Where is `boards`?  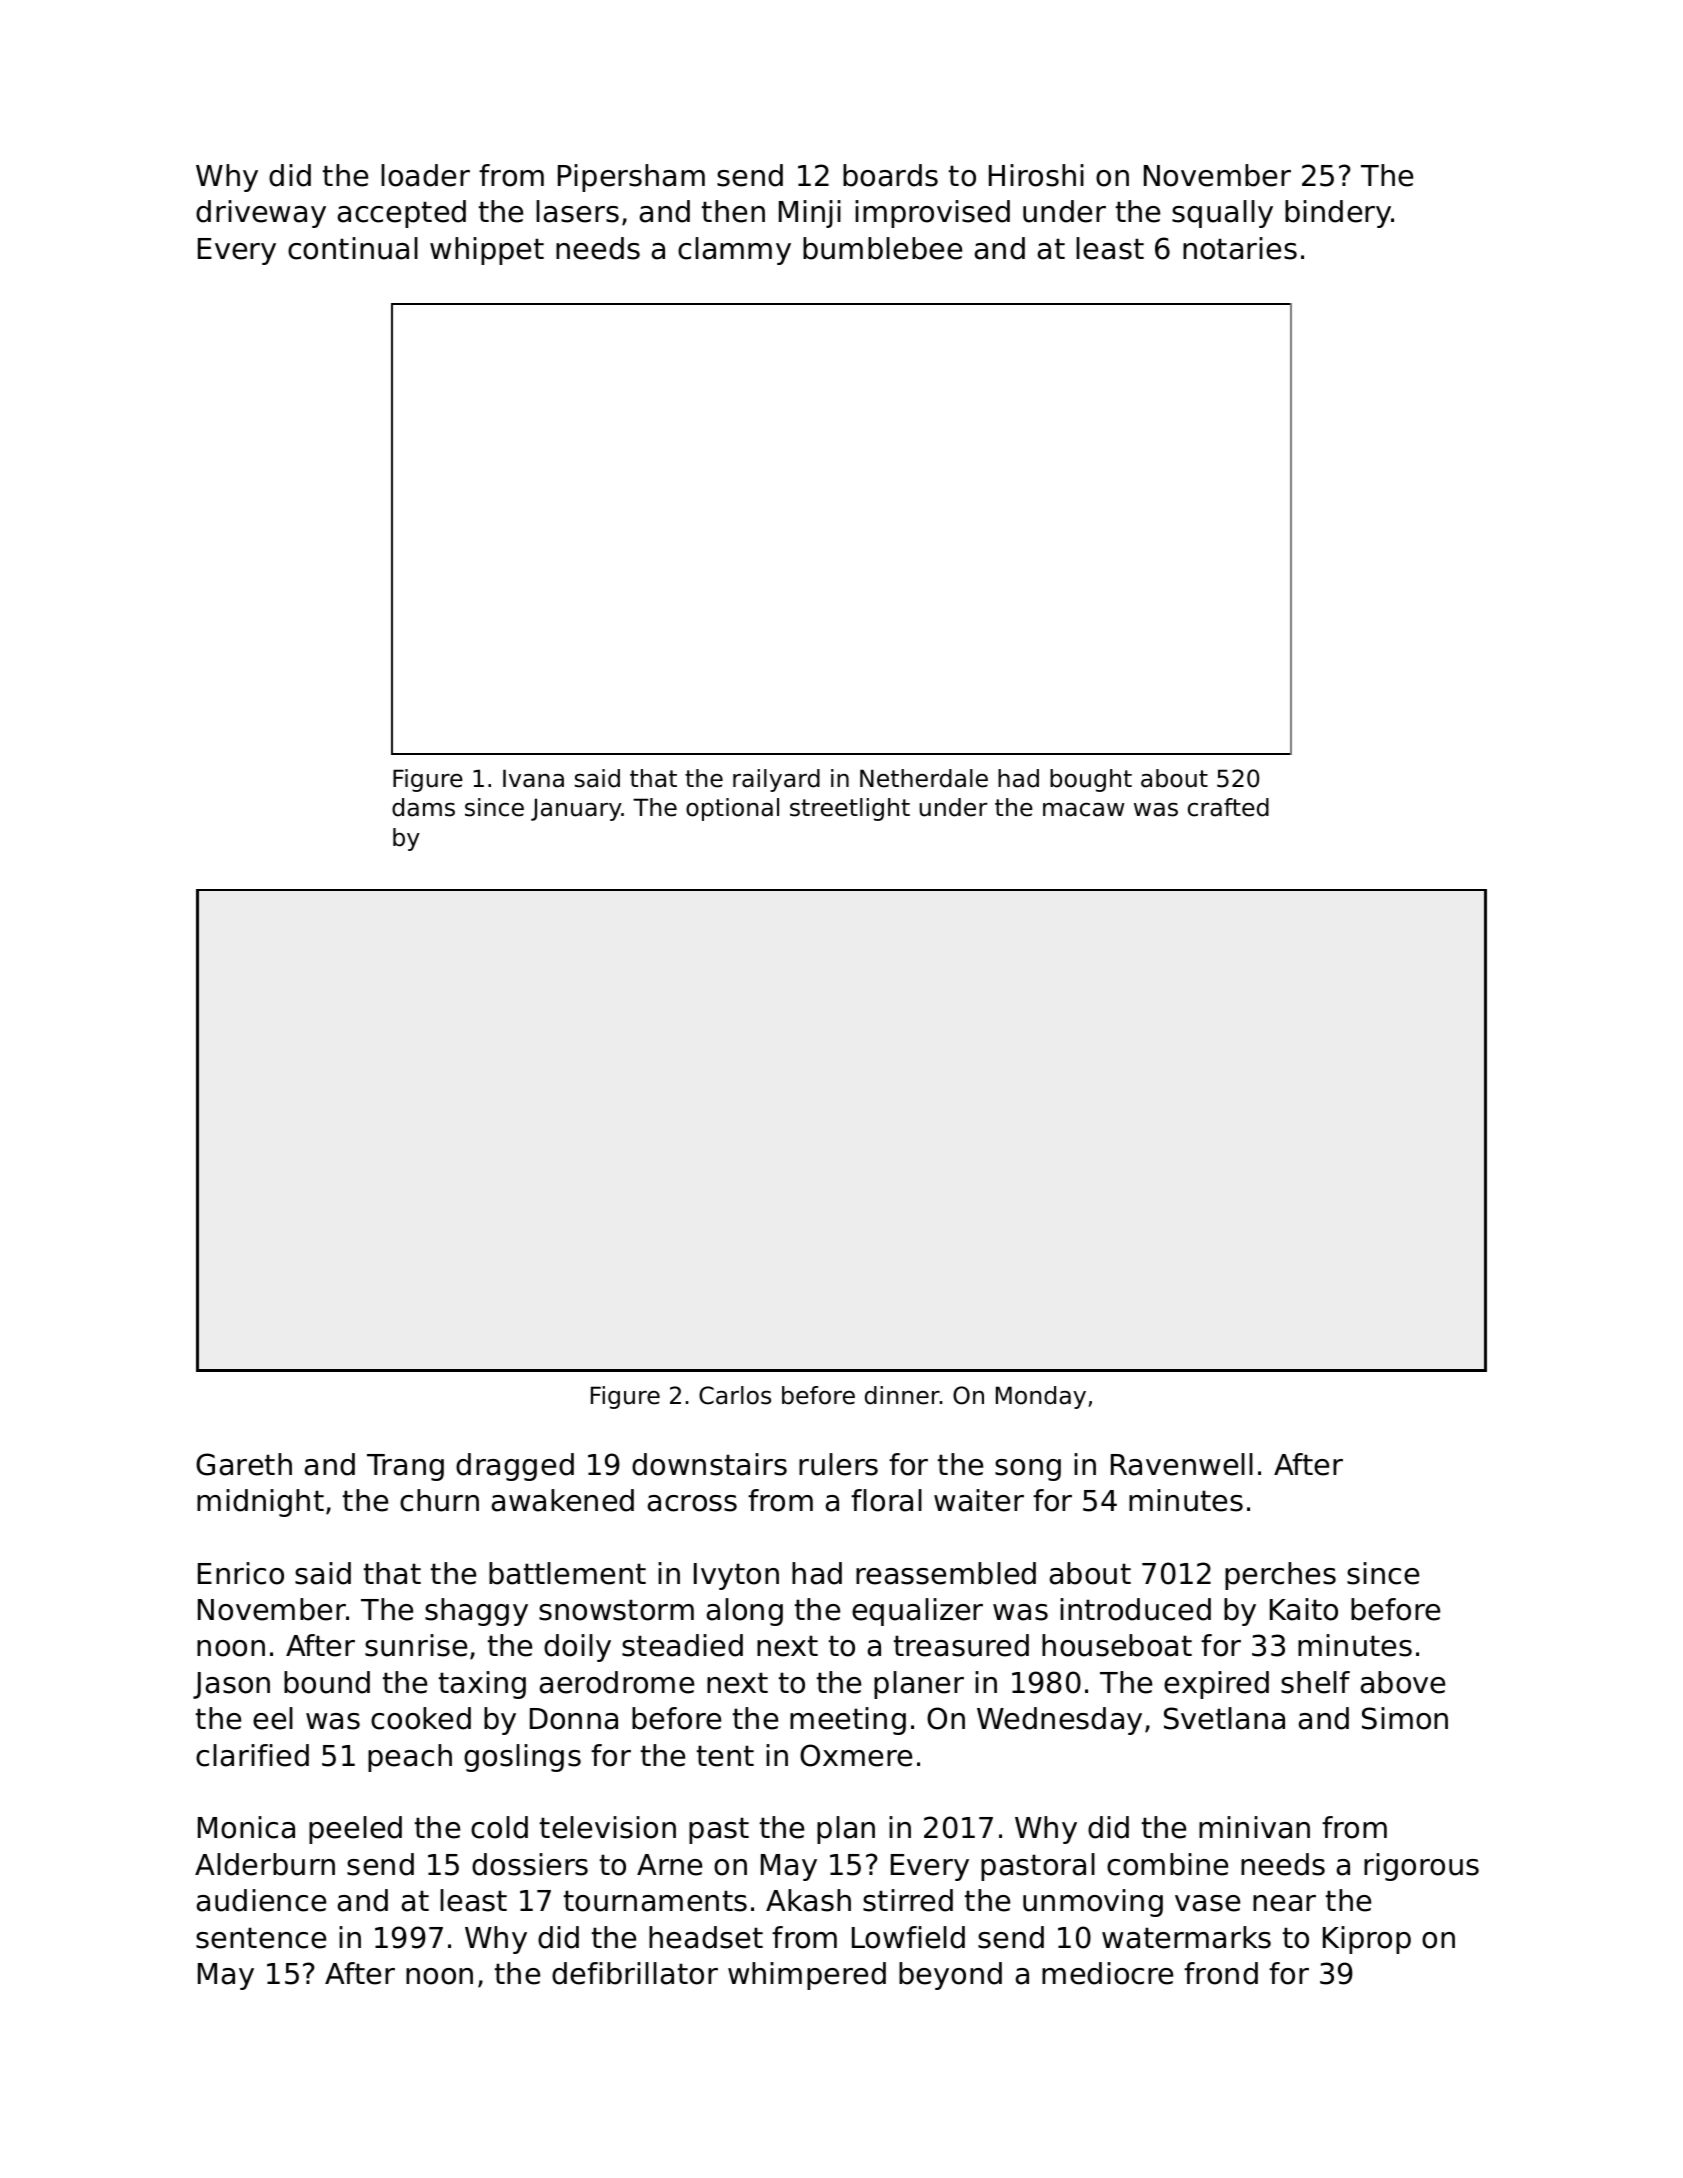 boards is located at coordinates (890, 175).
